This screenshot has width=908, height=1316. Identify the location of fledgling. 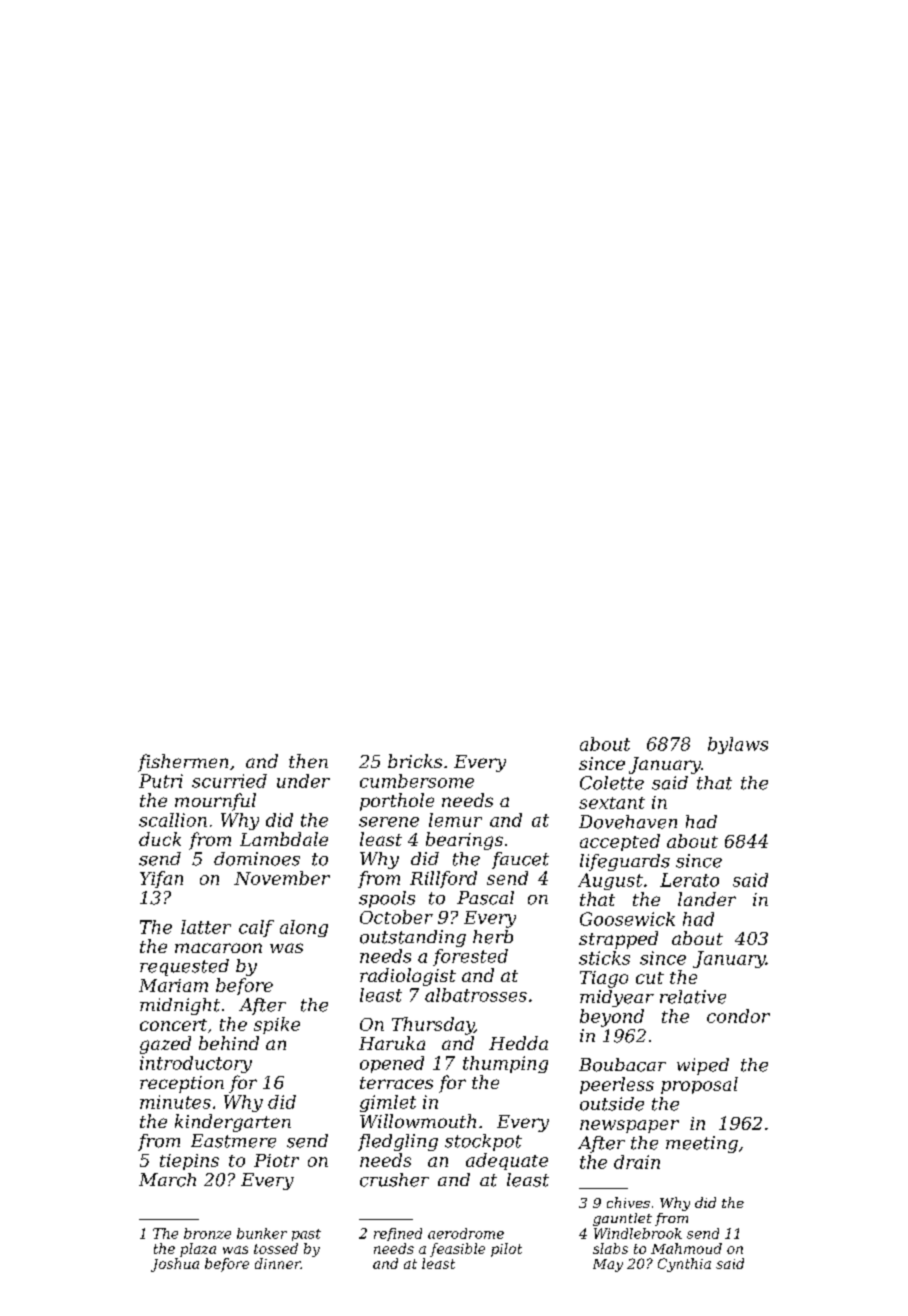
(398, 1142).
